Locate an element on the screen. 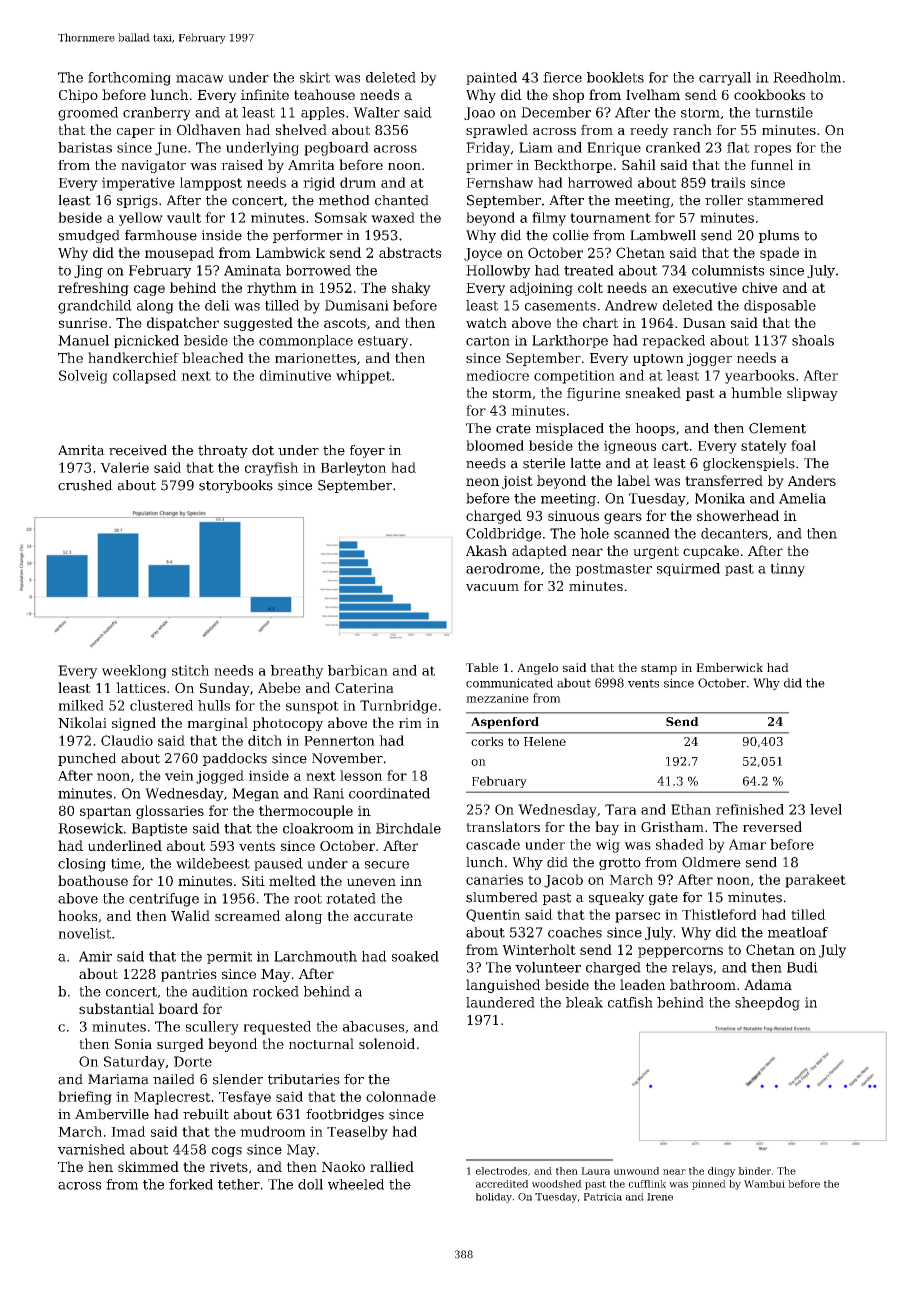  doll is located at coordinates (310, 1184).
